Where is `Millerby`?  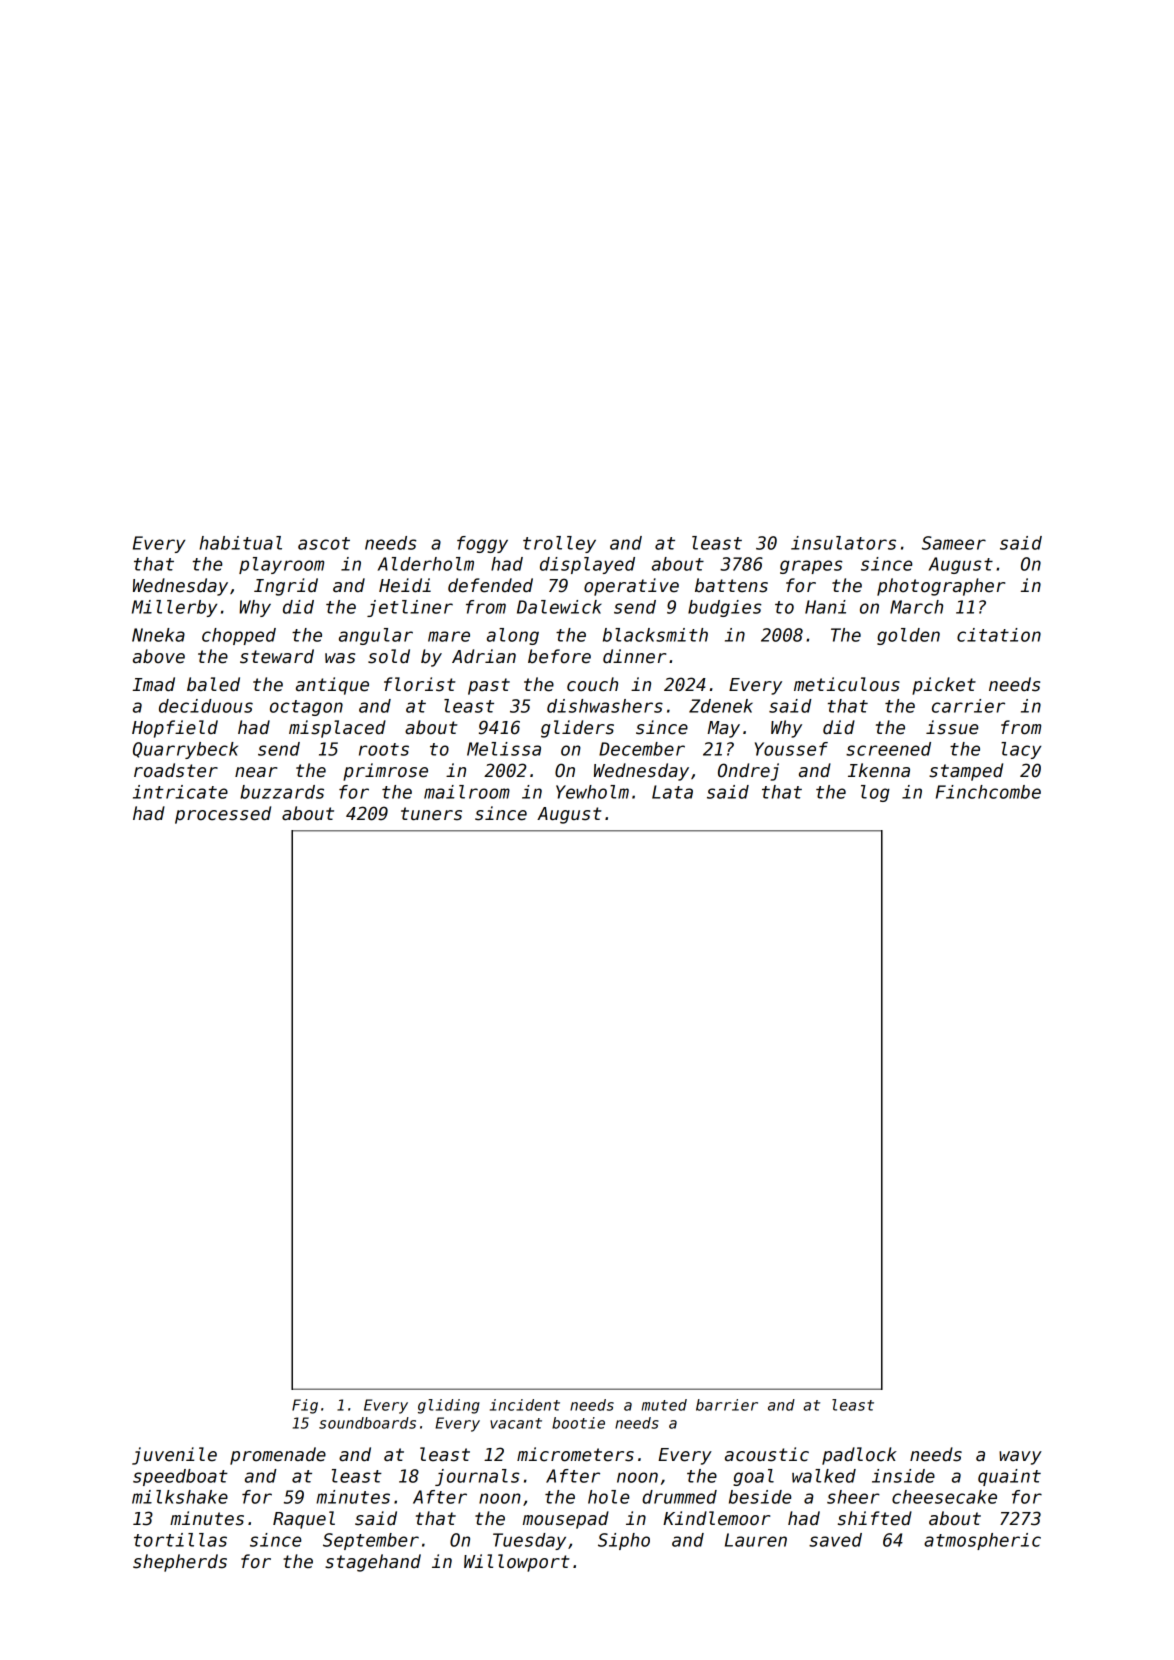 Millerby is located at coordinates (174, 608).
